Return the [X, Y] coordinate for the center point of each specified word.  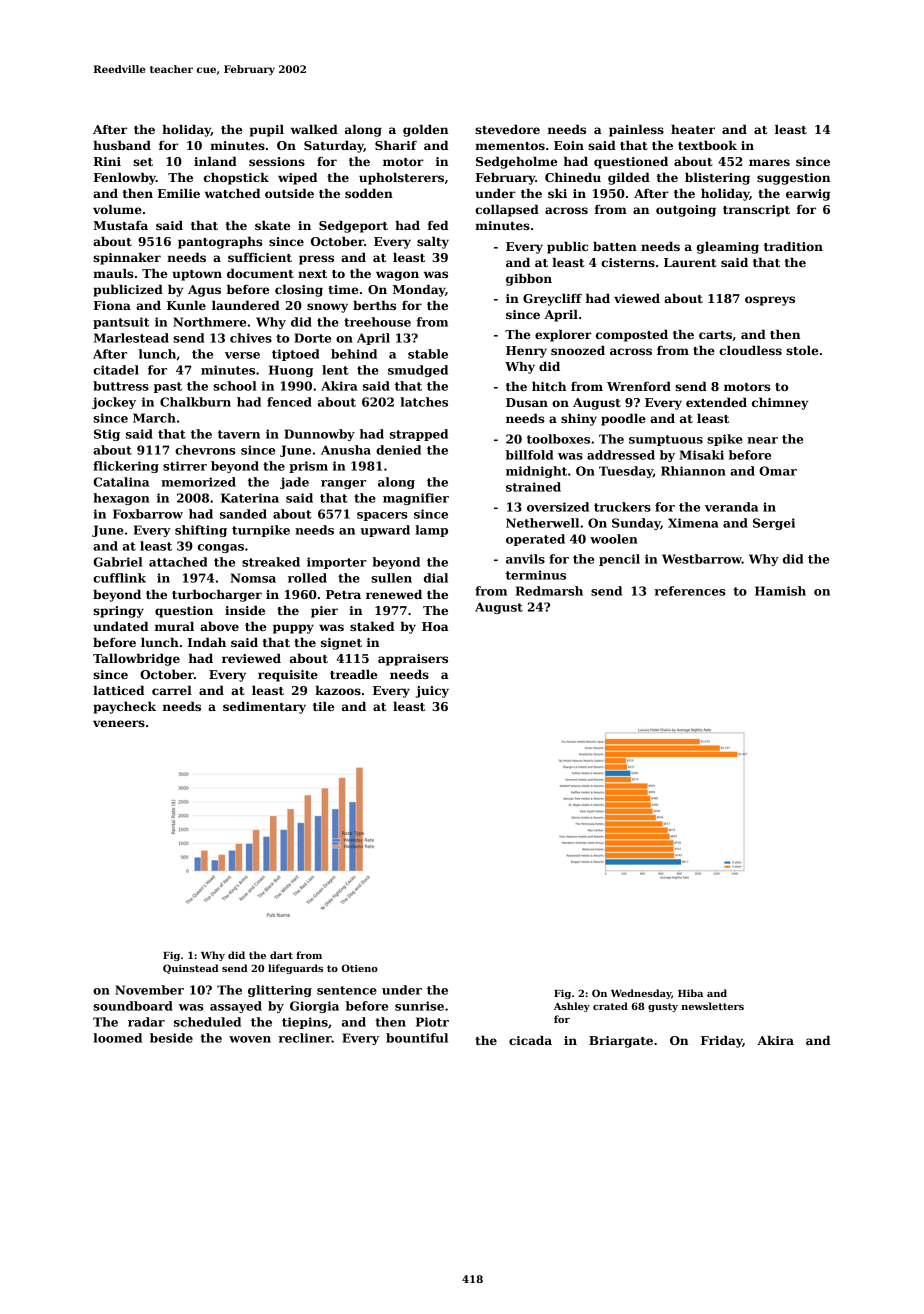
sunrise [419, 1006]
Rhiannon [693, 471]
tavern [239, 434]
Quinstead [191, 969]
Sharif [396, 145]
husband [122, 145]
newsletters [712, 1006]
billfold [529, 455]
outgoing [686, 211]
